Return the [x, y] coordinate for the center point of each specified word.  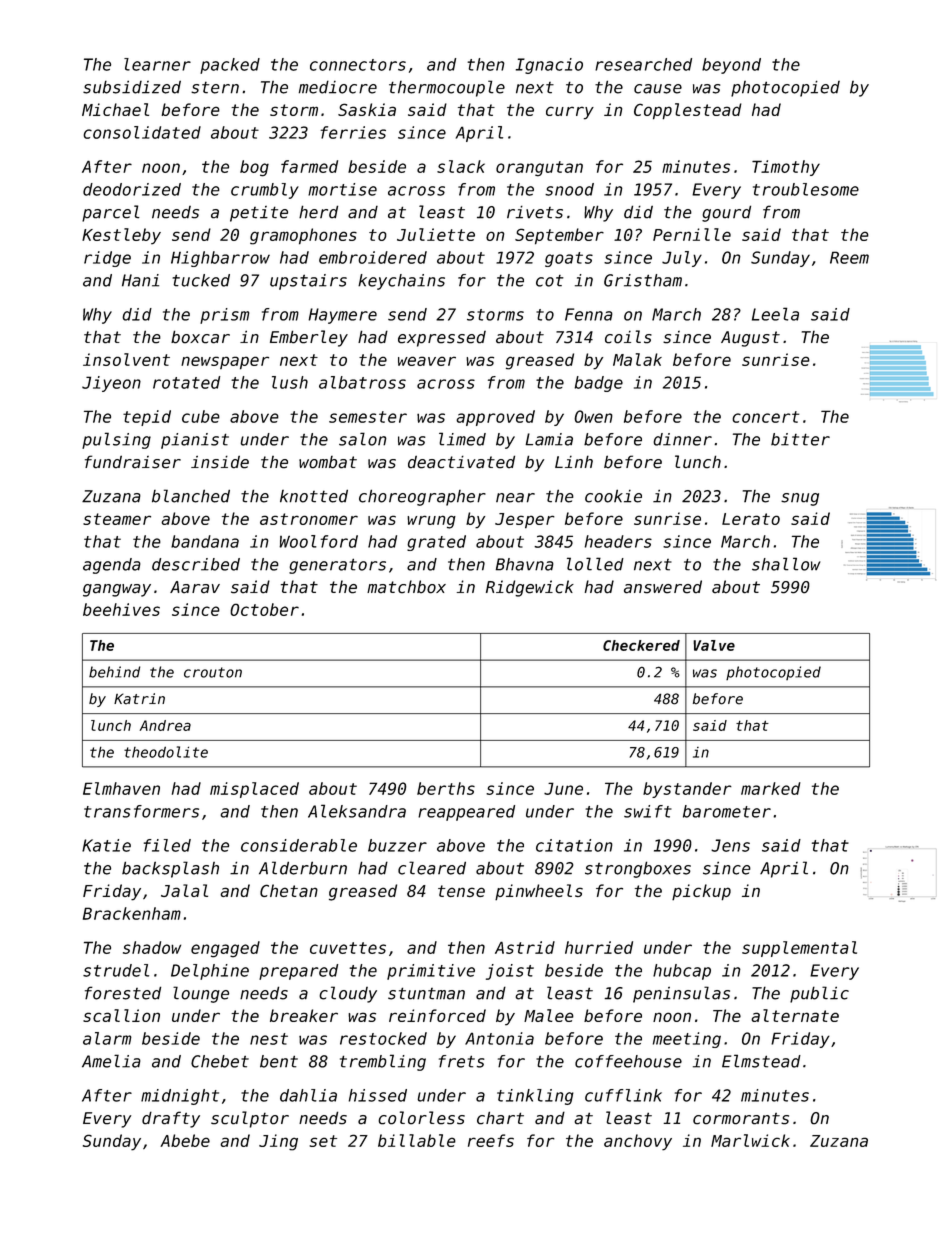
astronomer [309, 519]
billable [417, 1140]
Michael [115, 109]
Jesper [525, 521]
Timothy [786, 168]
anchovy [638, 1142]
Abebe [185, 1140]
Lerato [751, 519]
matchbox [406, 587]
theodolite [166, 752]
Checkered [641, 645]
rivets [535, 212]
